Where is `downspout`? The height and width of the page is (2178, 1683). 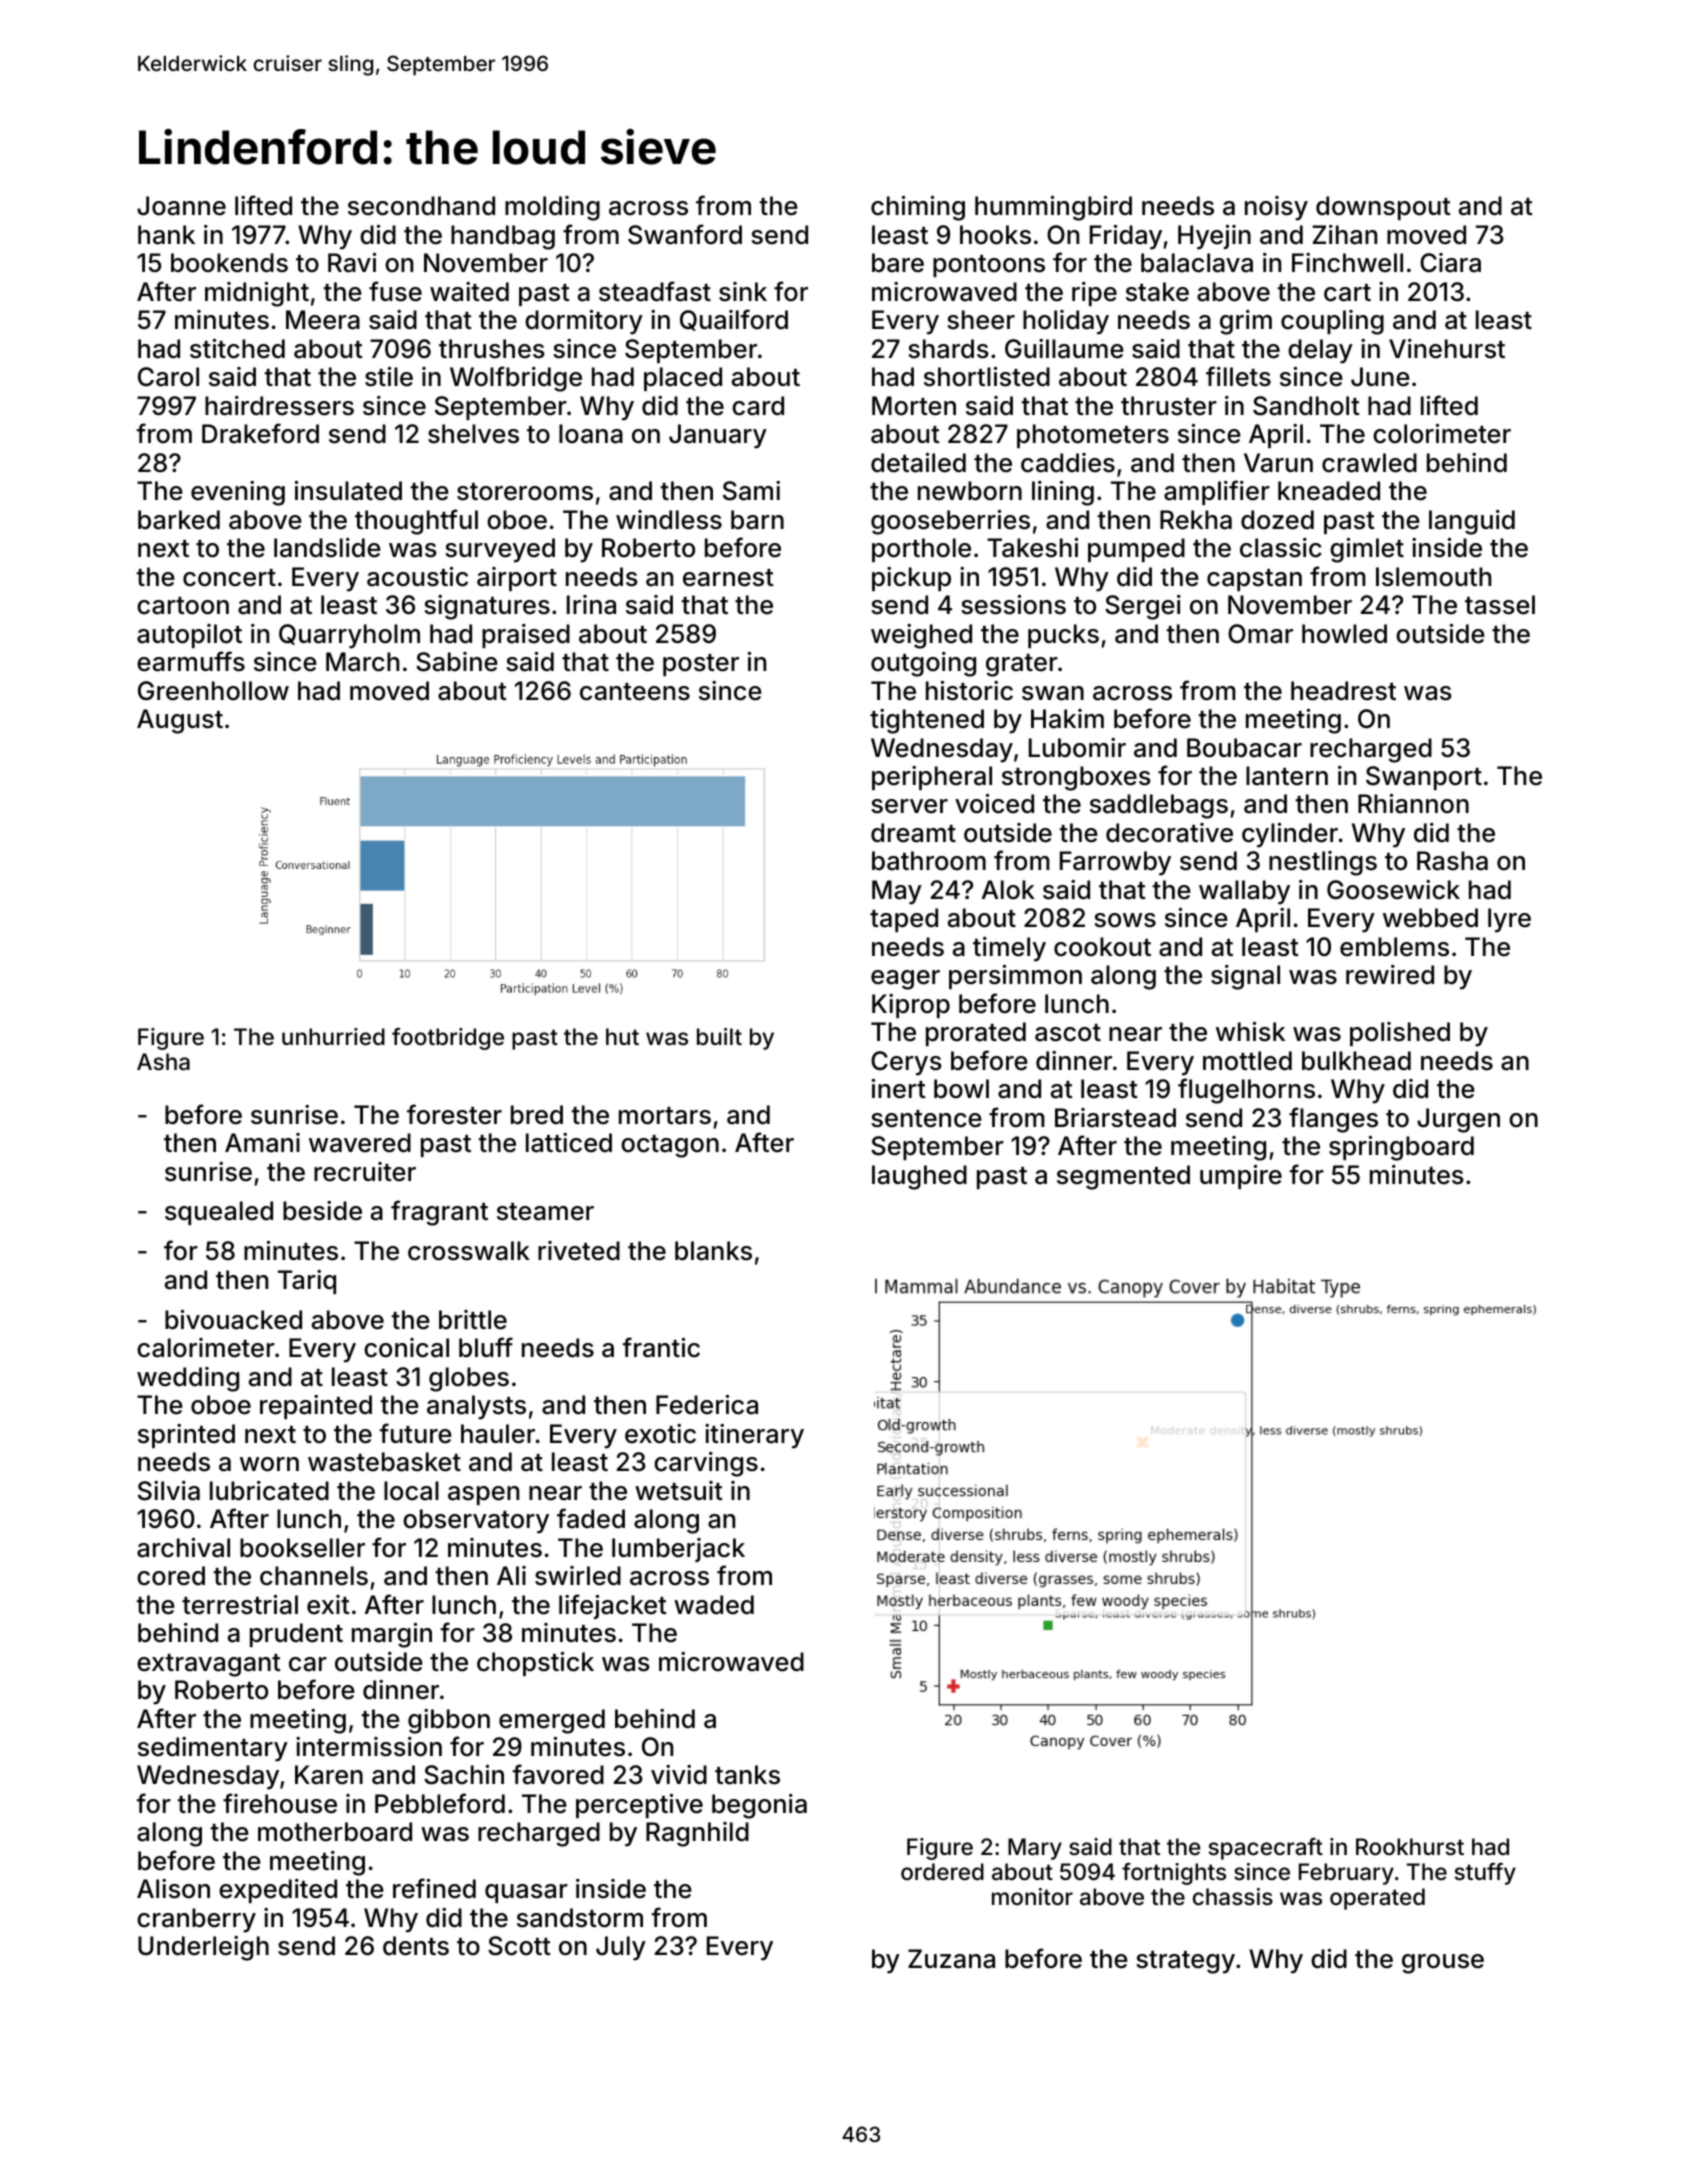 downspout is located at coordinates (1383, 208).
